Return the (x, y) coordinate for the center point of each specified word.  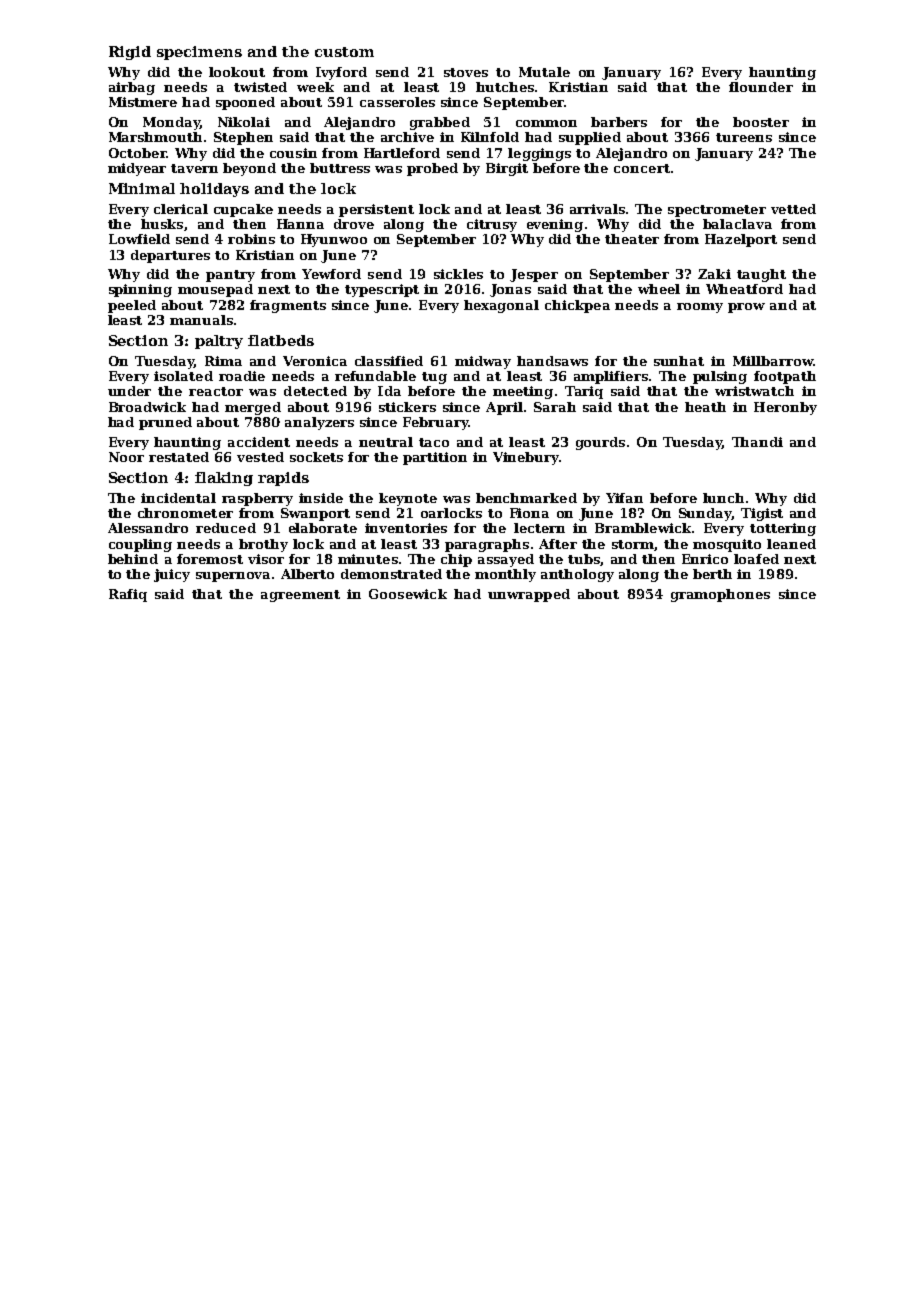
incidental (178, 498)
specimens (199, 53)
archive (407, 137)
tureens (744, 137)
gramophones (720, 595)
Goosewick (408, 594)
